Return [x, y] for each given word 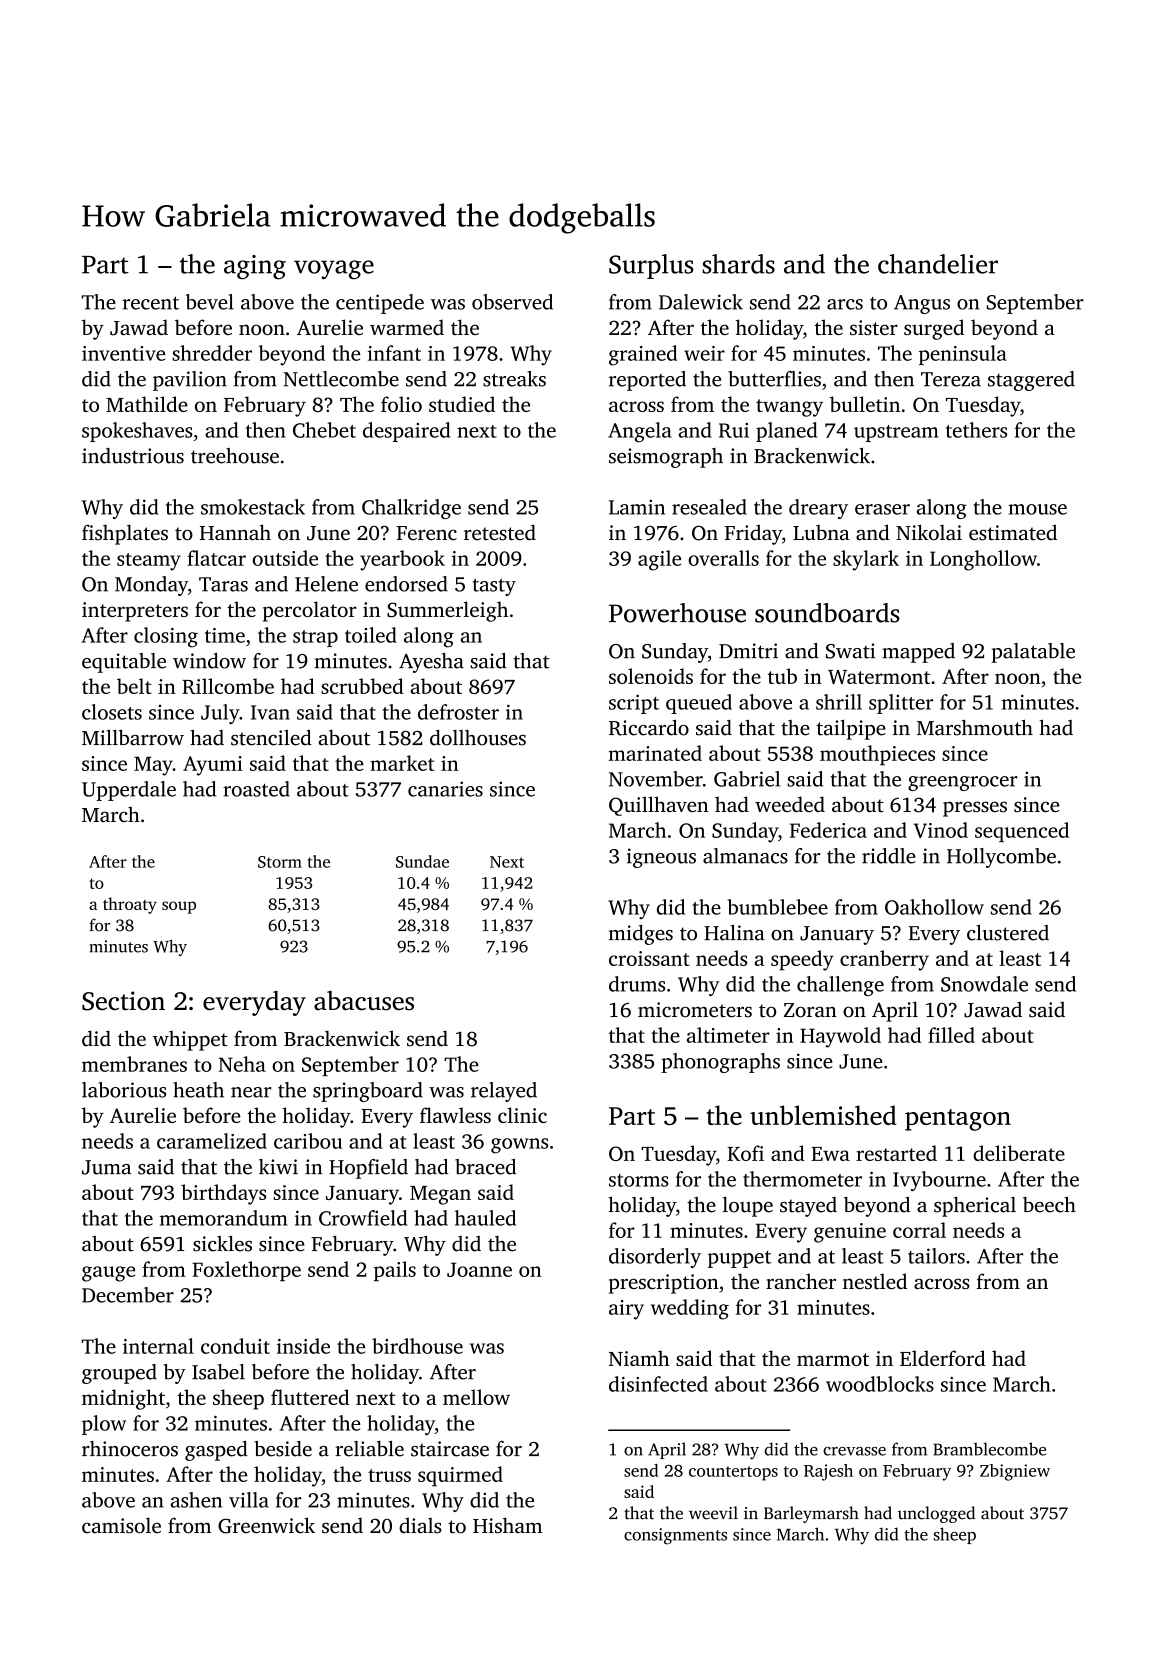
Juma [106, 1167]
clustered [1008, 933]
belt [134, 686]
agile [659, 560]
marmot [833, 1359]
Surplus [651, 266]
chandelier [938, 264]
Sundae [422, 861]
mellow [476, 1397]
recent [150, 303]
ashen [196, 1500]
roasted [256, 789]
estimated [1013, 532]
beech [1049, 1205]
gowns [519, 1146]
